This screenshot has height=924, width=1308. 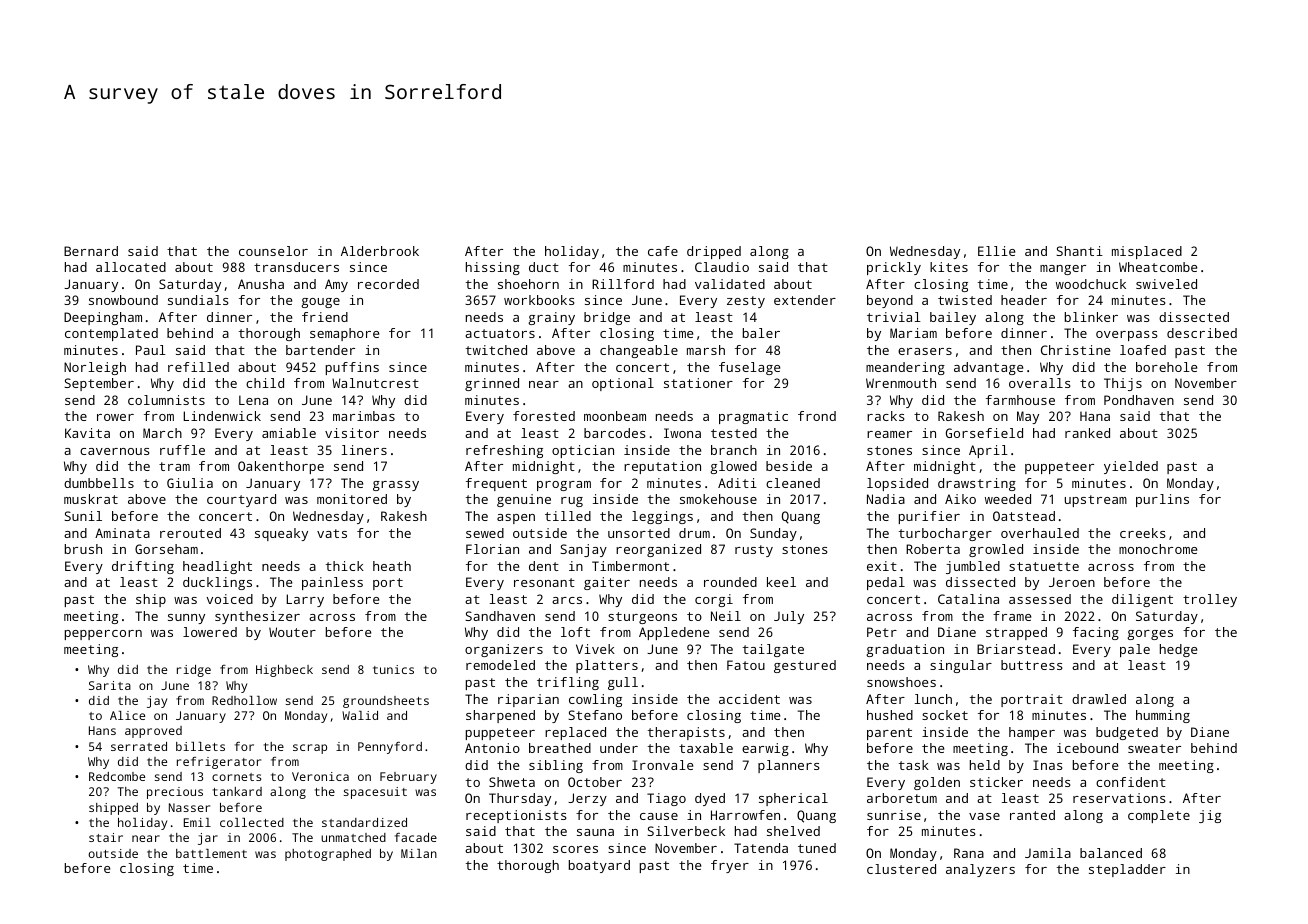 I want to click on Sanjay, so click(x=583, y=550).
